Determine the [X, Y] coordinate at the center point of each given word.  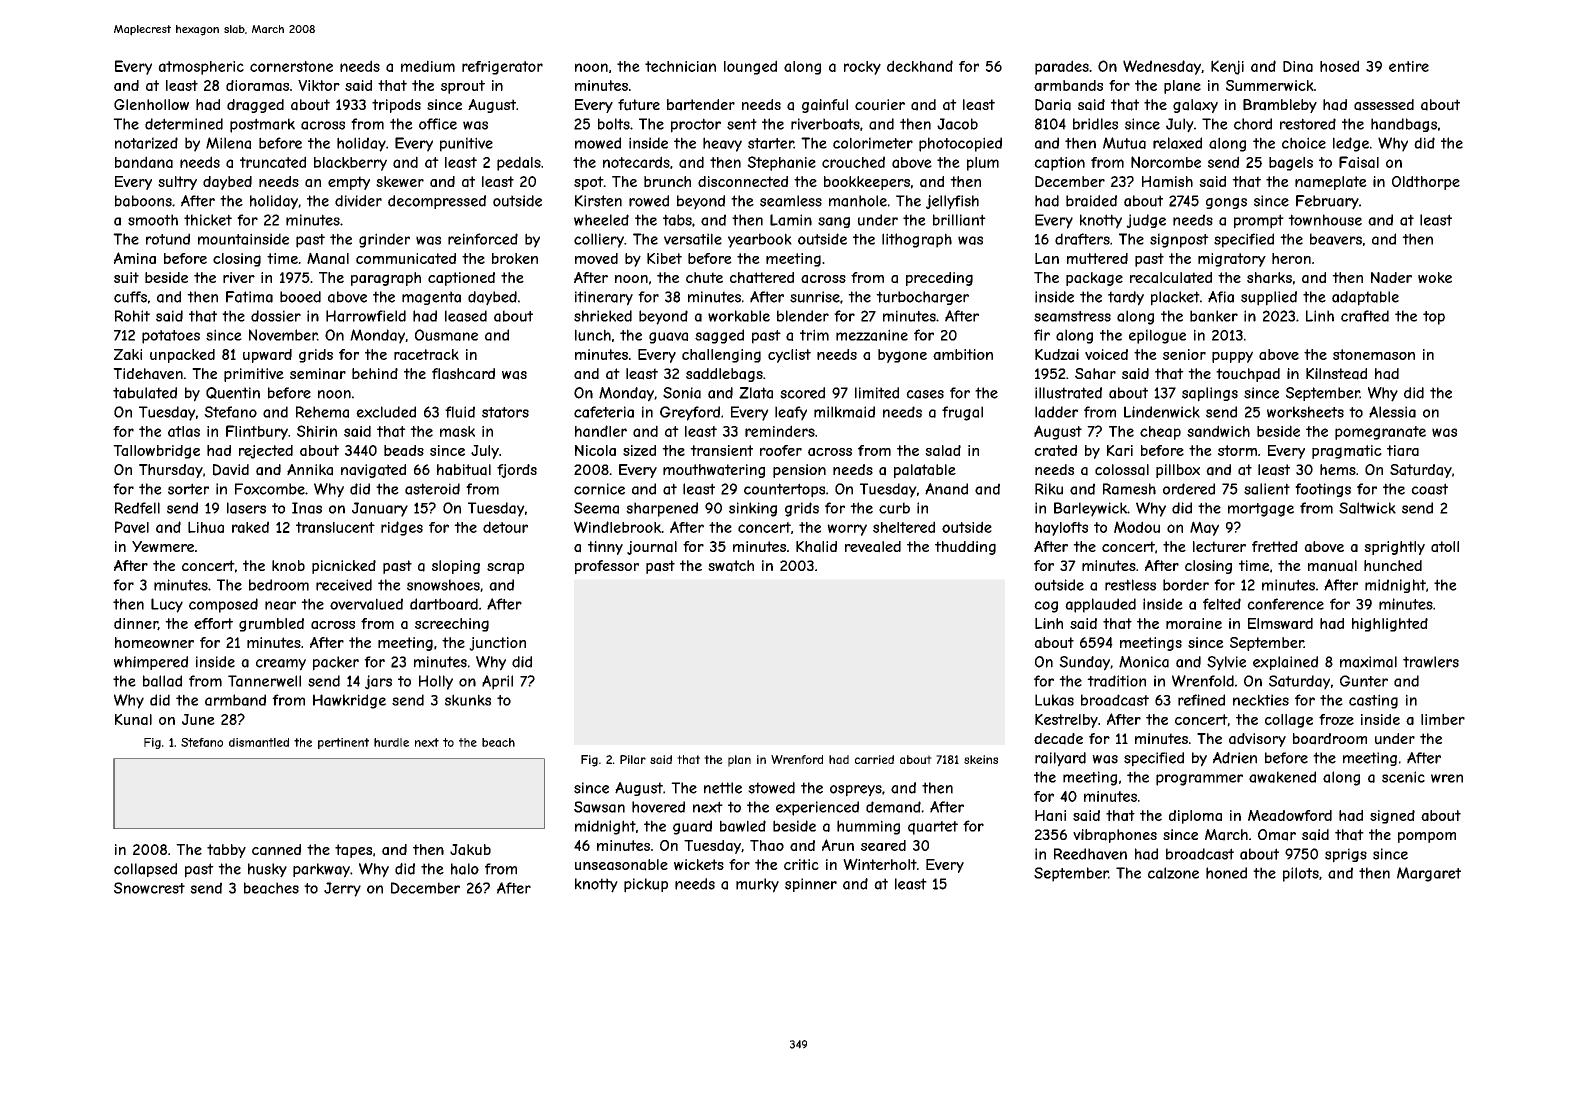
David [231, 470]
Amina [135, 258]
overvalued [366, 604]
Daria [1053, 105]
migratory [1232, 260]
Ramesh [1129, 489]
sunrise [815, 297]
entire [1409, 66]
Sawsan [599, 807]
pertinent [343, 743]
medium [428, 66]
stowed [771, 788]
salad [943, 450]
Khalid [816, 547]
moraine [1194, 623]
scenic [1403, 777]
